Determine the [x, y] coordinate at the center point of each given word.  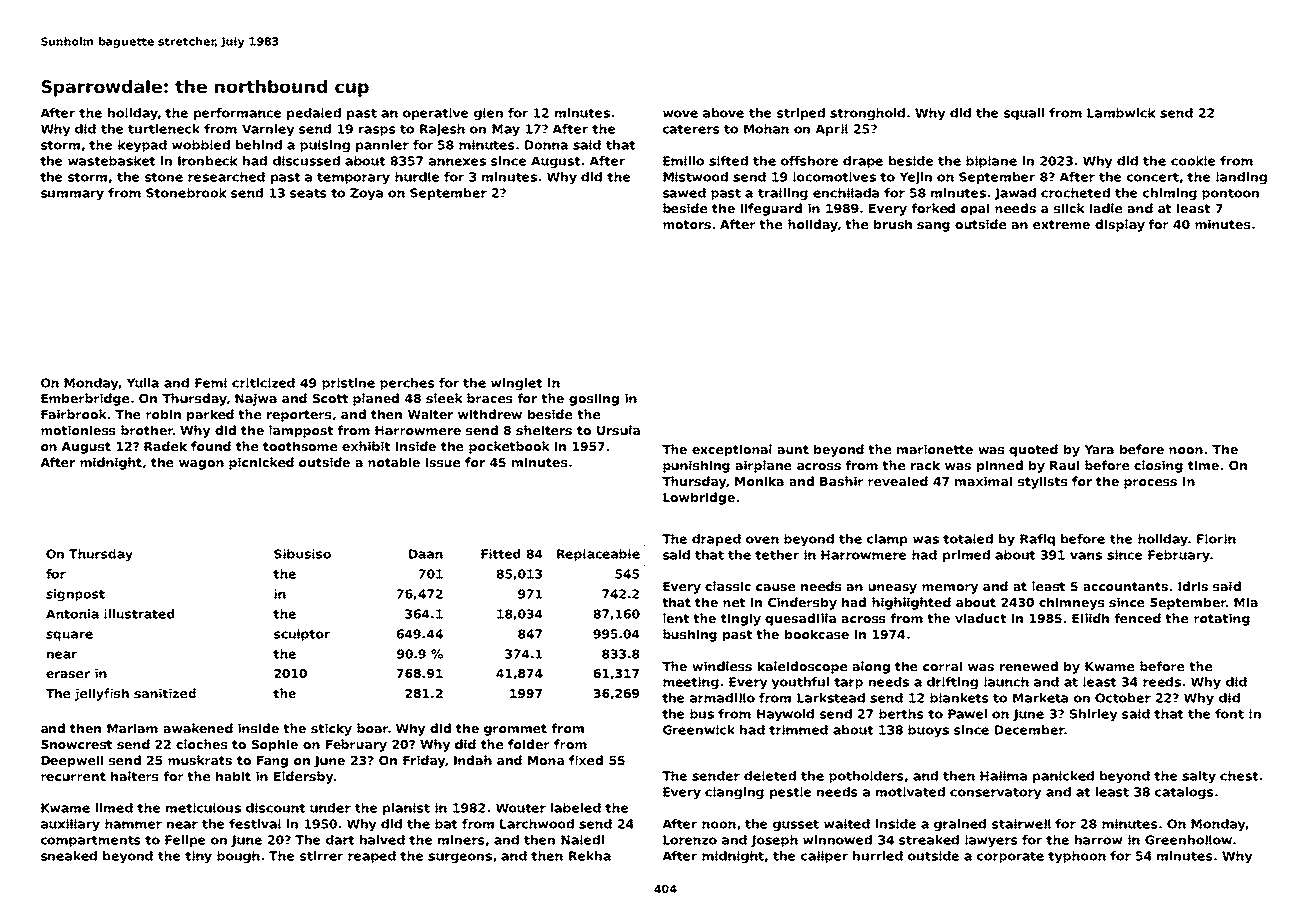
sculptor [302, 635]
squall [1024, 114]
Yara [1099, 449]
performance [238, 114]
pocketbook [509, 447]
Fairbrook [73, 414]
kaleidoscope [803, 667]
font [1229, 714]
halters [135, 776]
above [723, 113]
